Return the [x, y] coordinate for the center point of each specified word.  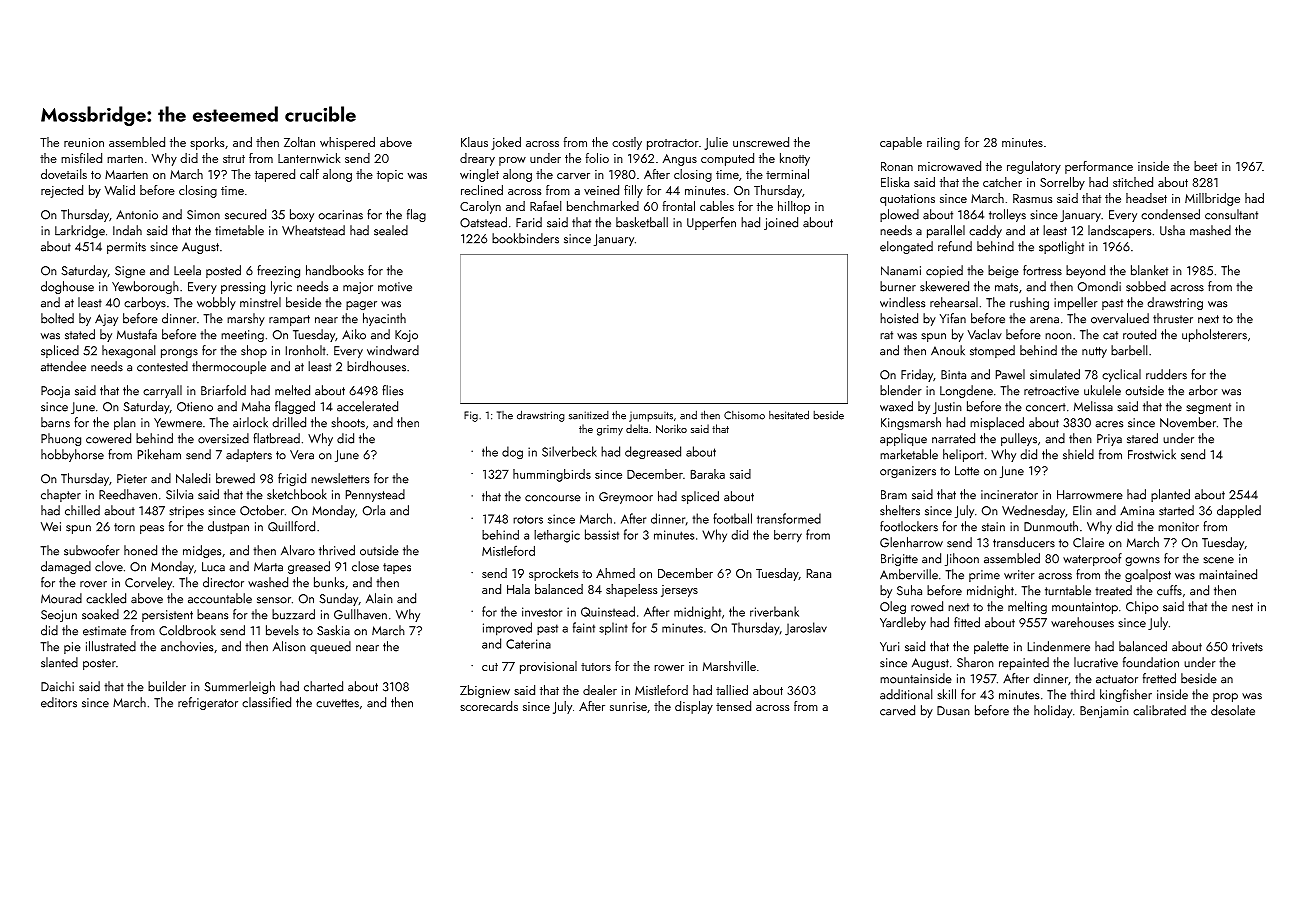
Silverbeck [569, 451]
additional [906, 694]
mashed [1210, 230]
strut [234, 159]
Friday [917, 375]
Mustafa [137, 334]
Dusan [953, 711]
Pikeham [159, 454]
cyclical [1121, 375]
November [1188, 422]
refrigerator [208, 703]
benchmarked [603, 206]
